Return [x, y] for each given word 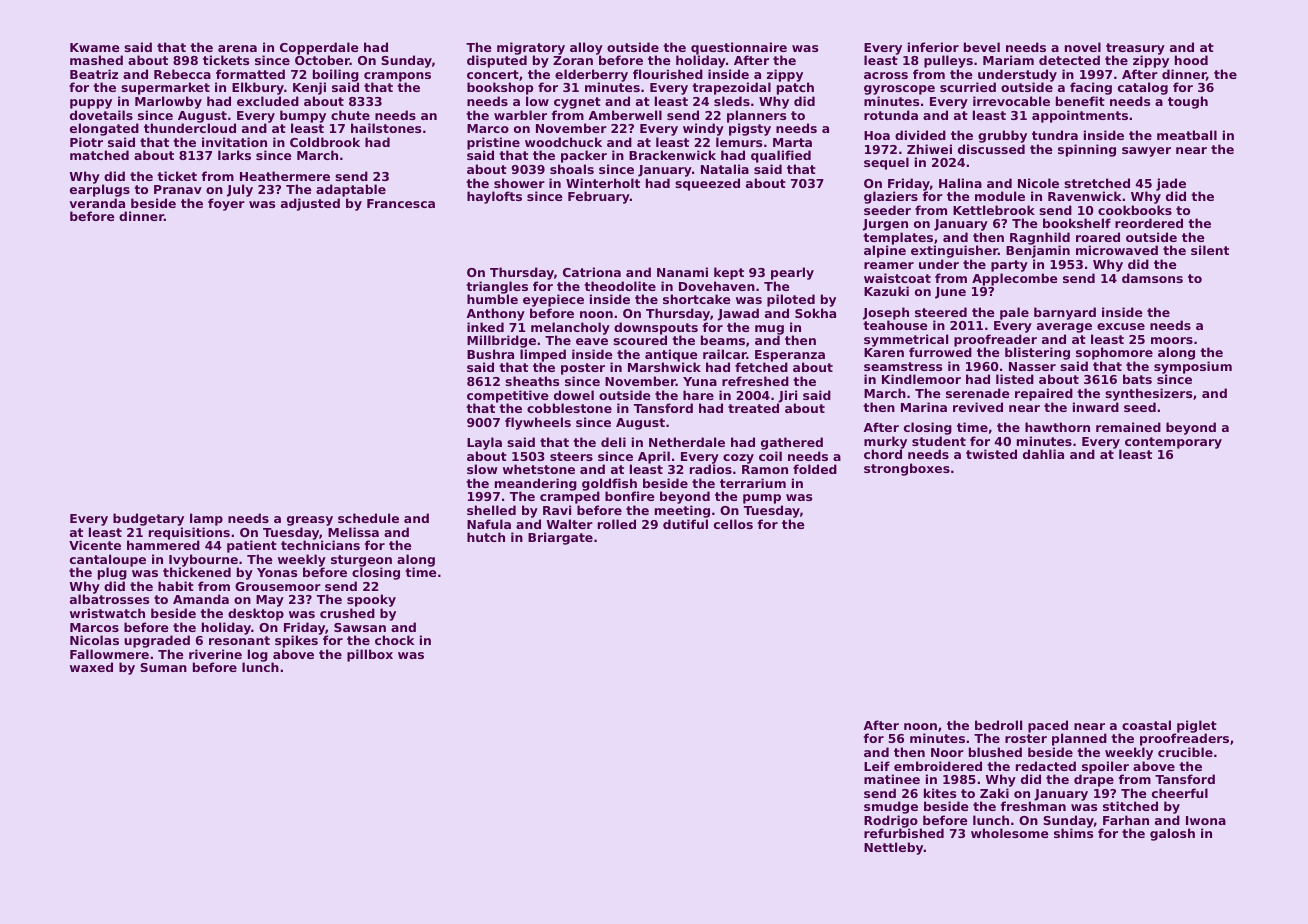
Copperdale [319, 49]
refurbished [904, 833]
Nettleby [894, 848]
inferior [933, 47]
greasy [310, 521]
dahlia [1043, 454]
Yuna [700, 381]
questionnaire [739, 49]
